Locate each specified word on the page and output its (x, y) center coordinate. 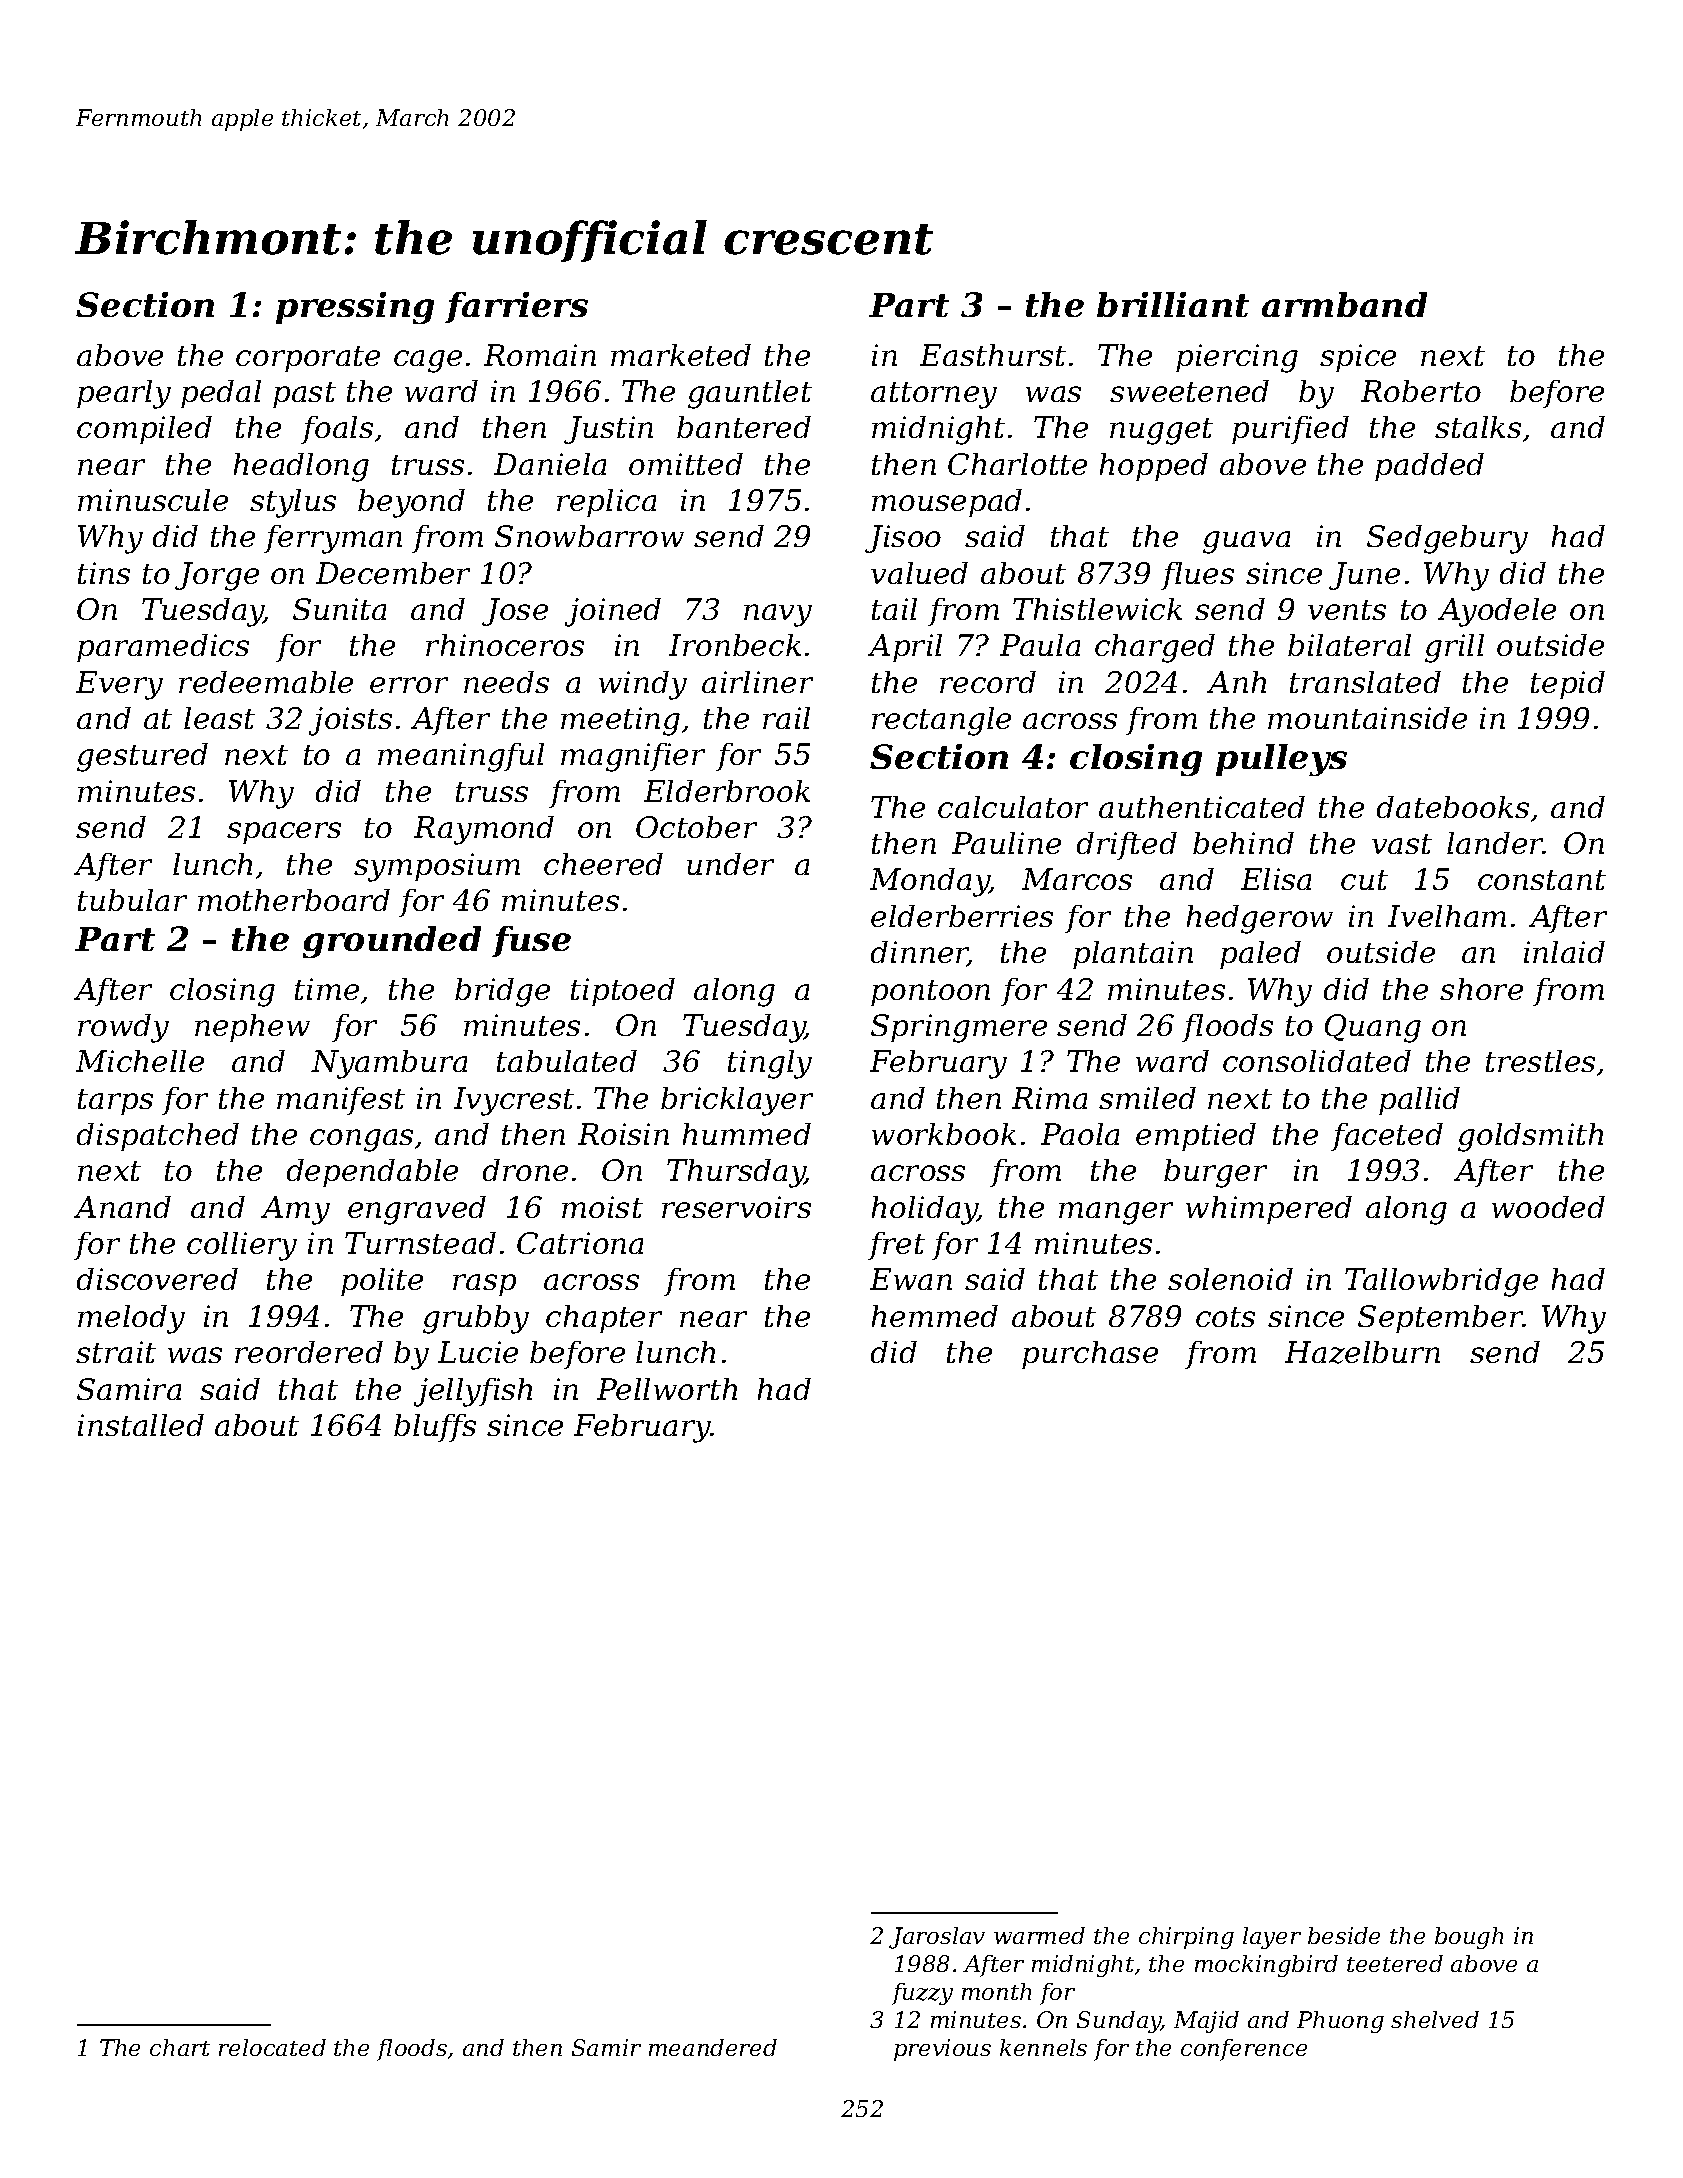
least (219, 718)
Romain (540, 355)
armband (1344, 304)
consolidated (1317, 1061)
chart (180, 2047)
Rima (1049, 1098)
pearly (124, 394)
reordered (309, 1352)
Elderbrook (727, 791)
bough (1469, 1938)
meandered (713, 2047)
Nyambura (389, 1064)
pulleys (1281, 760)
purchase (1090, 1355)
